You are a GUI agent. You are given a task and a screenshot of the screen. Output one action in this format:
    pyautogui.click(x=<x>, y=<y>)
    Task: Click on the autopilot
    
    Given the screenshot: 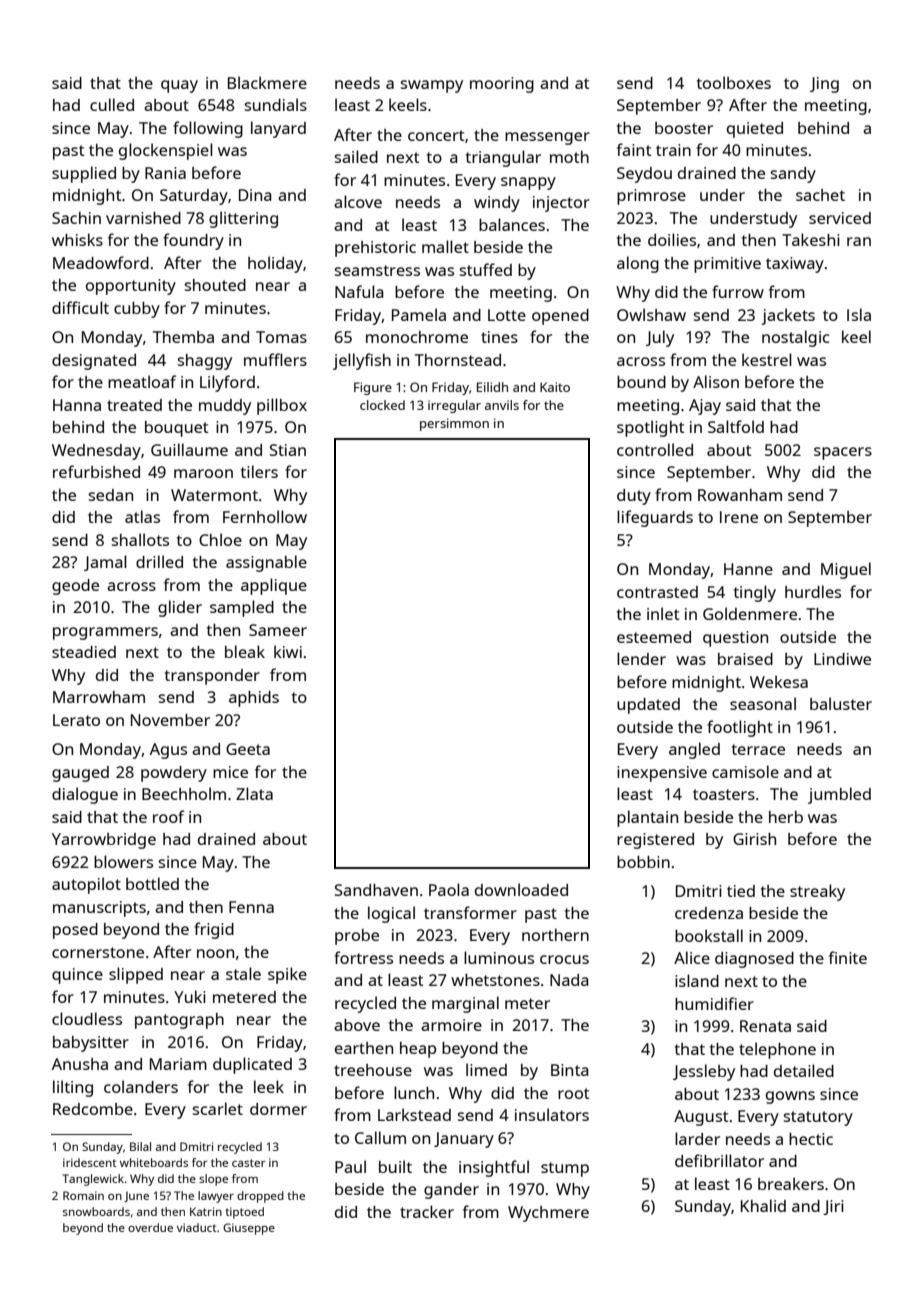 What is the action you would take?
    pyautogui.click(x=86, y=885)
